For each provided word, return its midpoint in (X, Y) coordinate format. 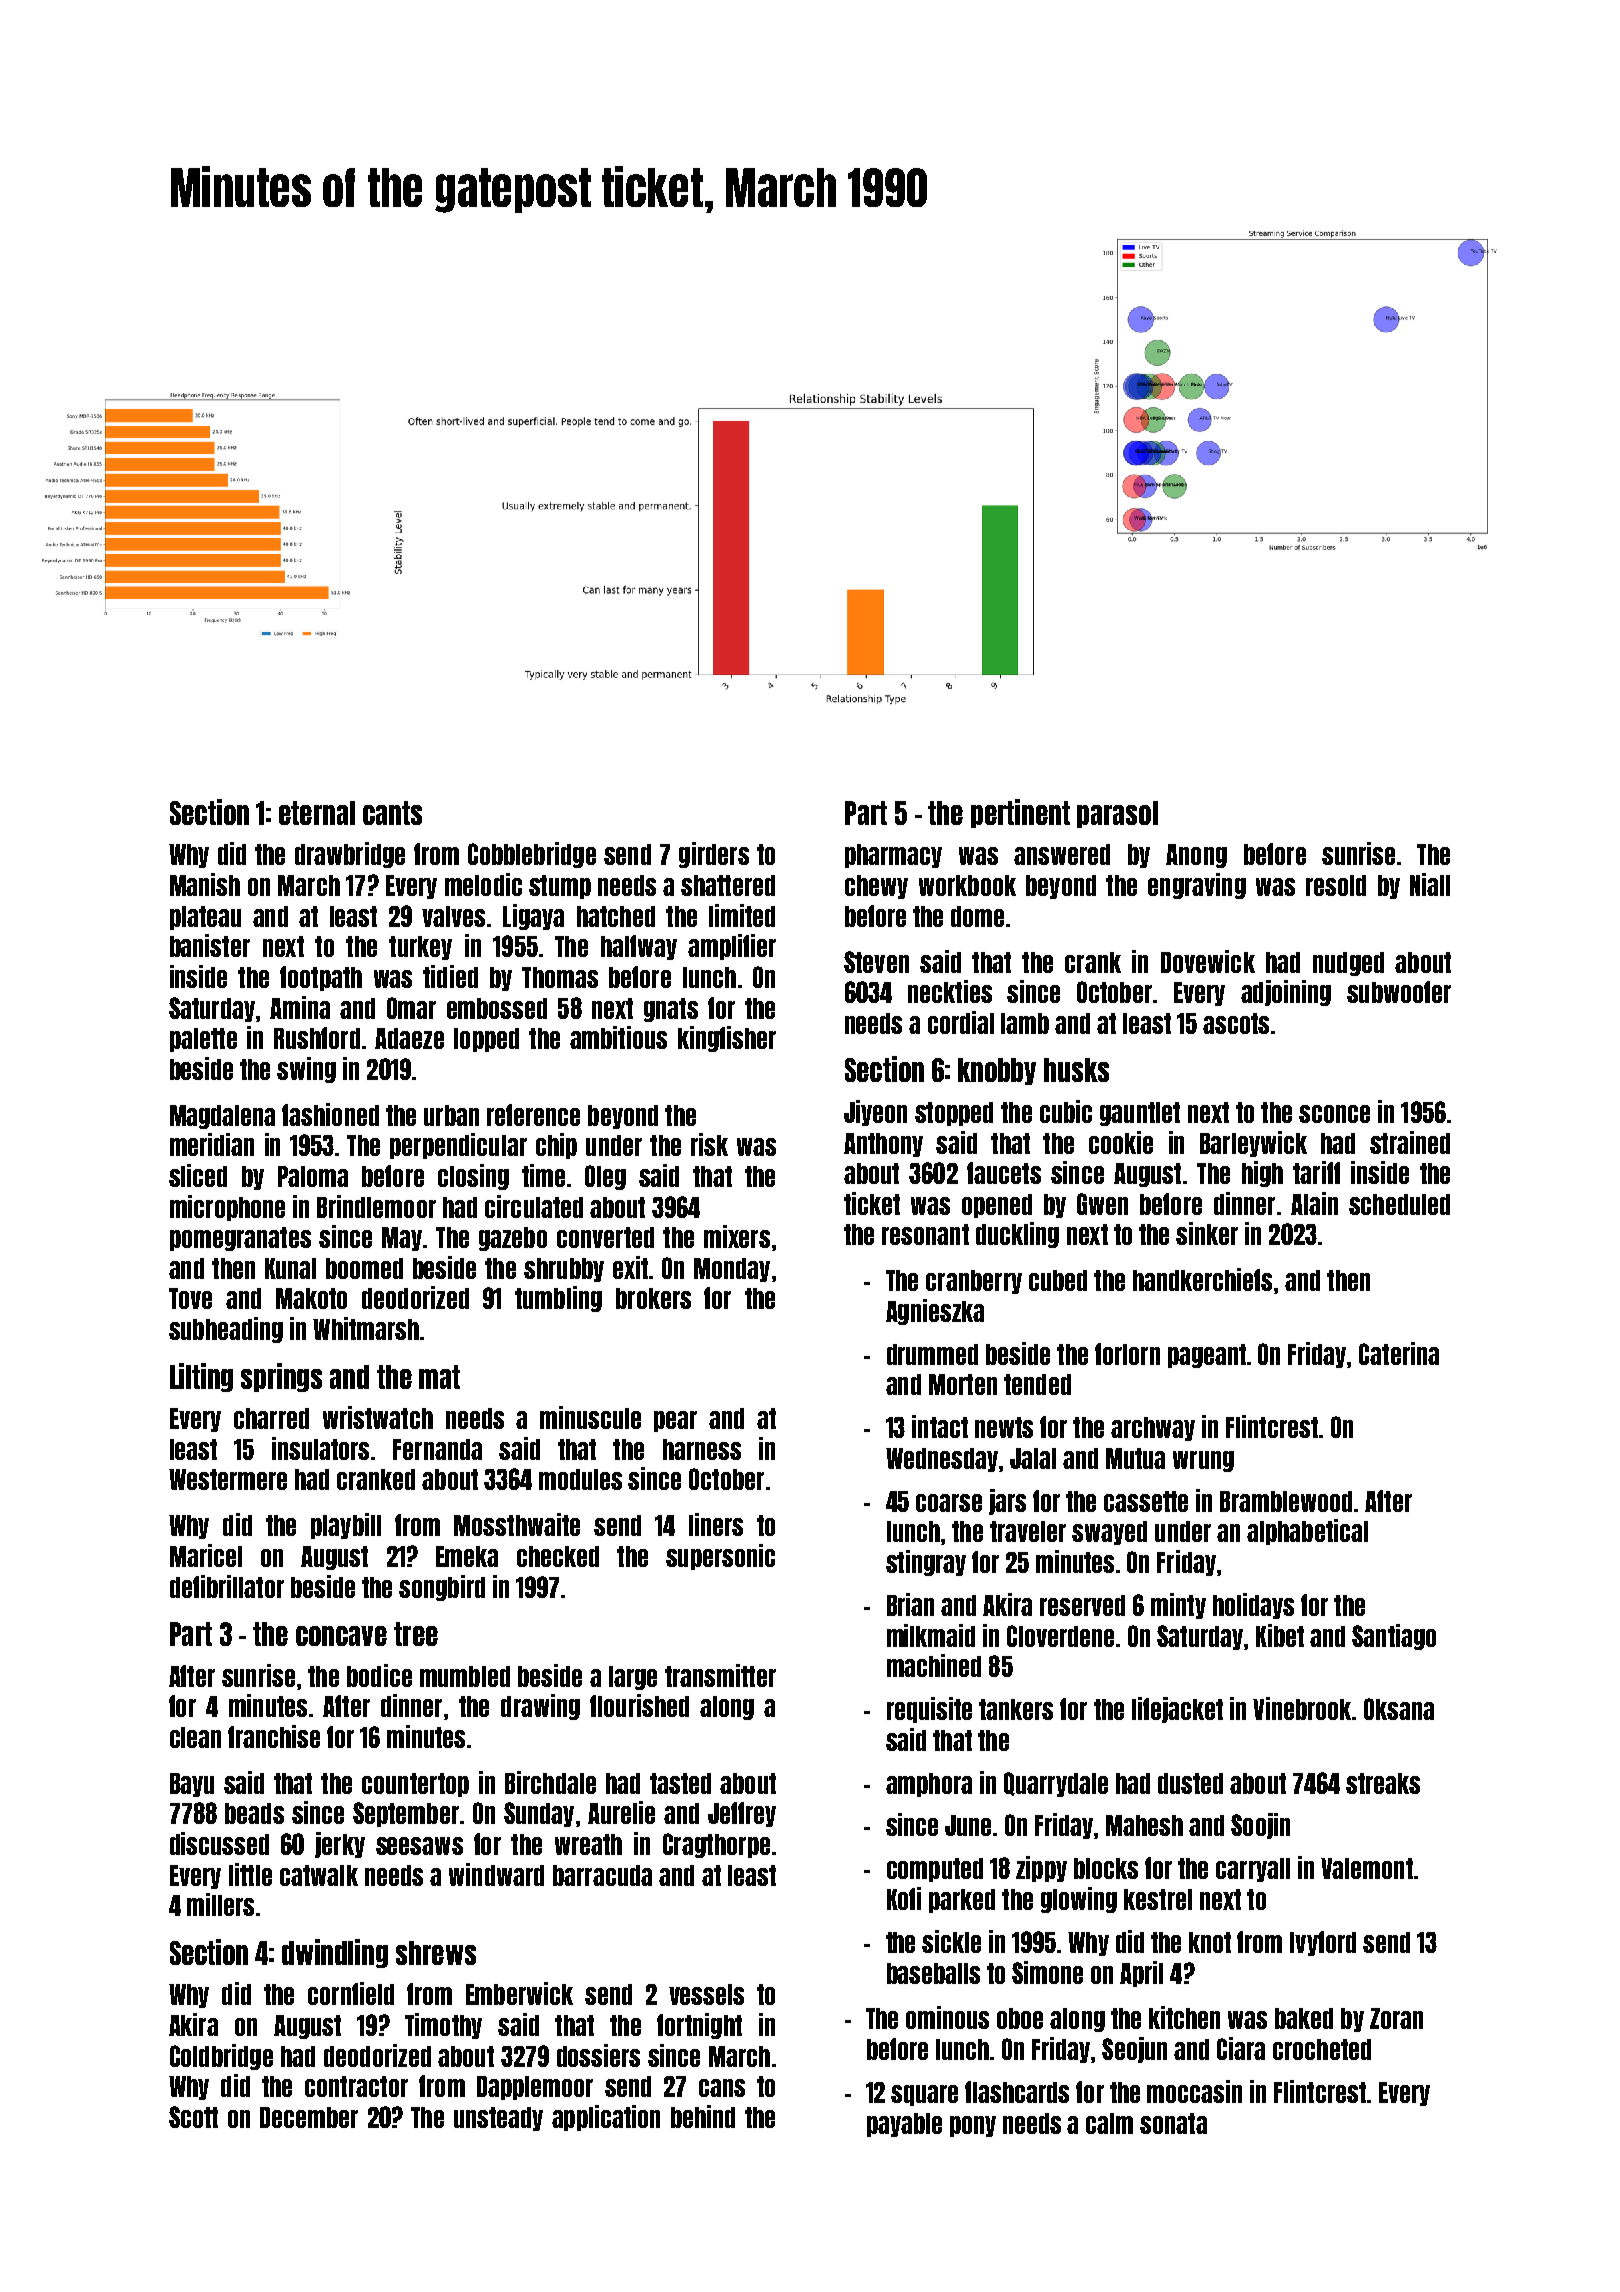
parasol (1117, 814)
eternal (317, 813)
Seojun (1134, 2050)
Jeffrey (742, 1814)
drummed (932, 1354)
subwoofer (1399, 992)
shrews (436, 1953)
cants (392, 813)
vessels (706, 1994)
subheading (226, 1330)
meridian (212, 1144)
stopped (954, 1114)
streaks (1383, 1783)
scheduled (1399, 1204)
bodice (379, 1675)
